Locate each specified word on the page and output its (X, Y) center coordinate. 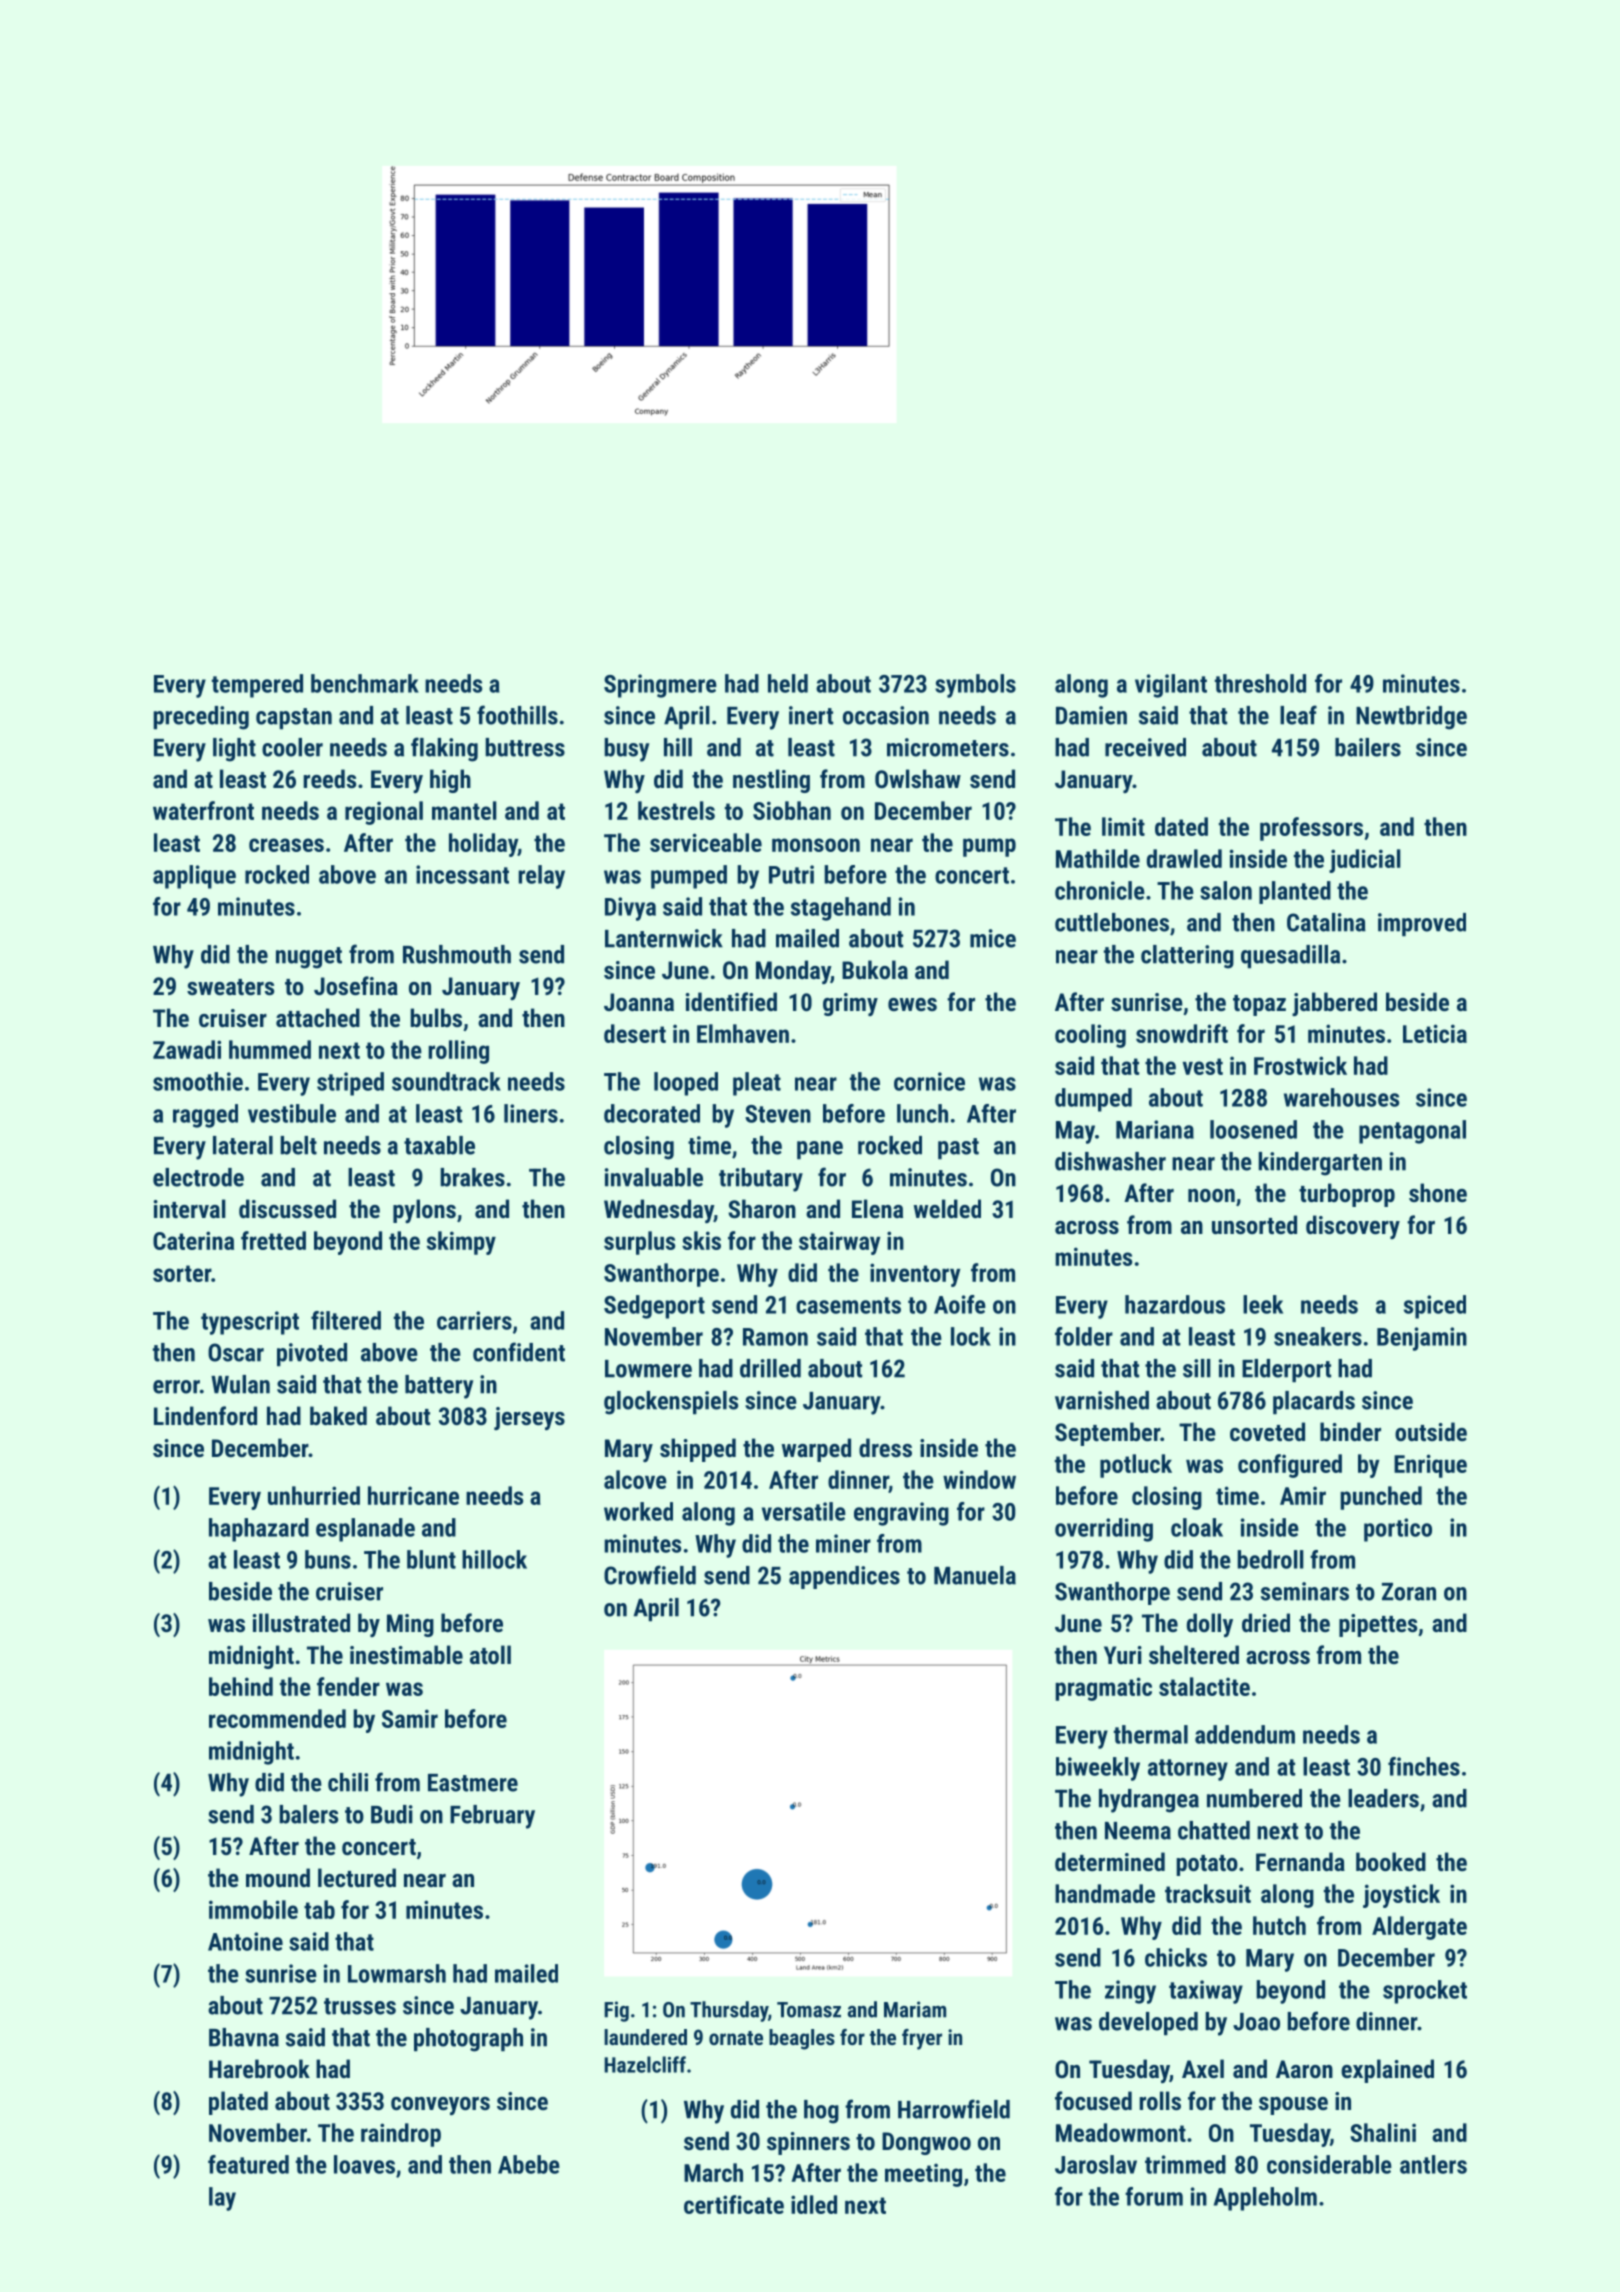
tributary (761, 1180)
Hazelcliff (645, 2064)
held (788, 683)
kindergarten (1320, 1164)
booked (1391, 1861)
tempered (257, 686)
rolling (458, 1052)
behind (241, 1686)
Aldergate (1419, 1928)
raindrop (401, 2135)
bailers (1368, 747)
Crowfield (650, 1575)
